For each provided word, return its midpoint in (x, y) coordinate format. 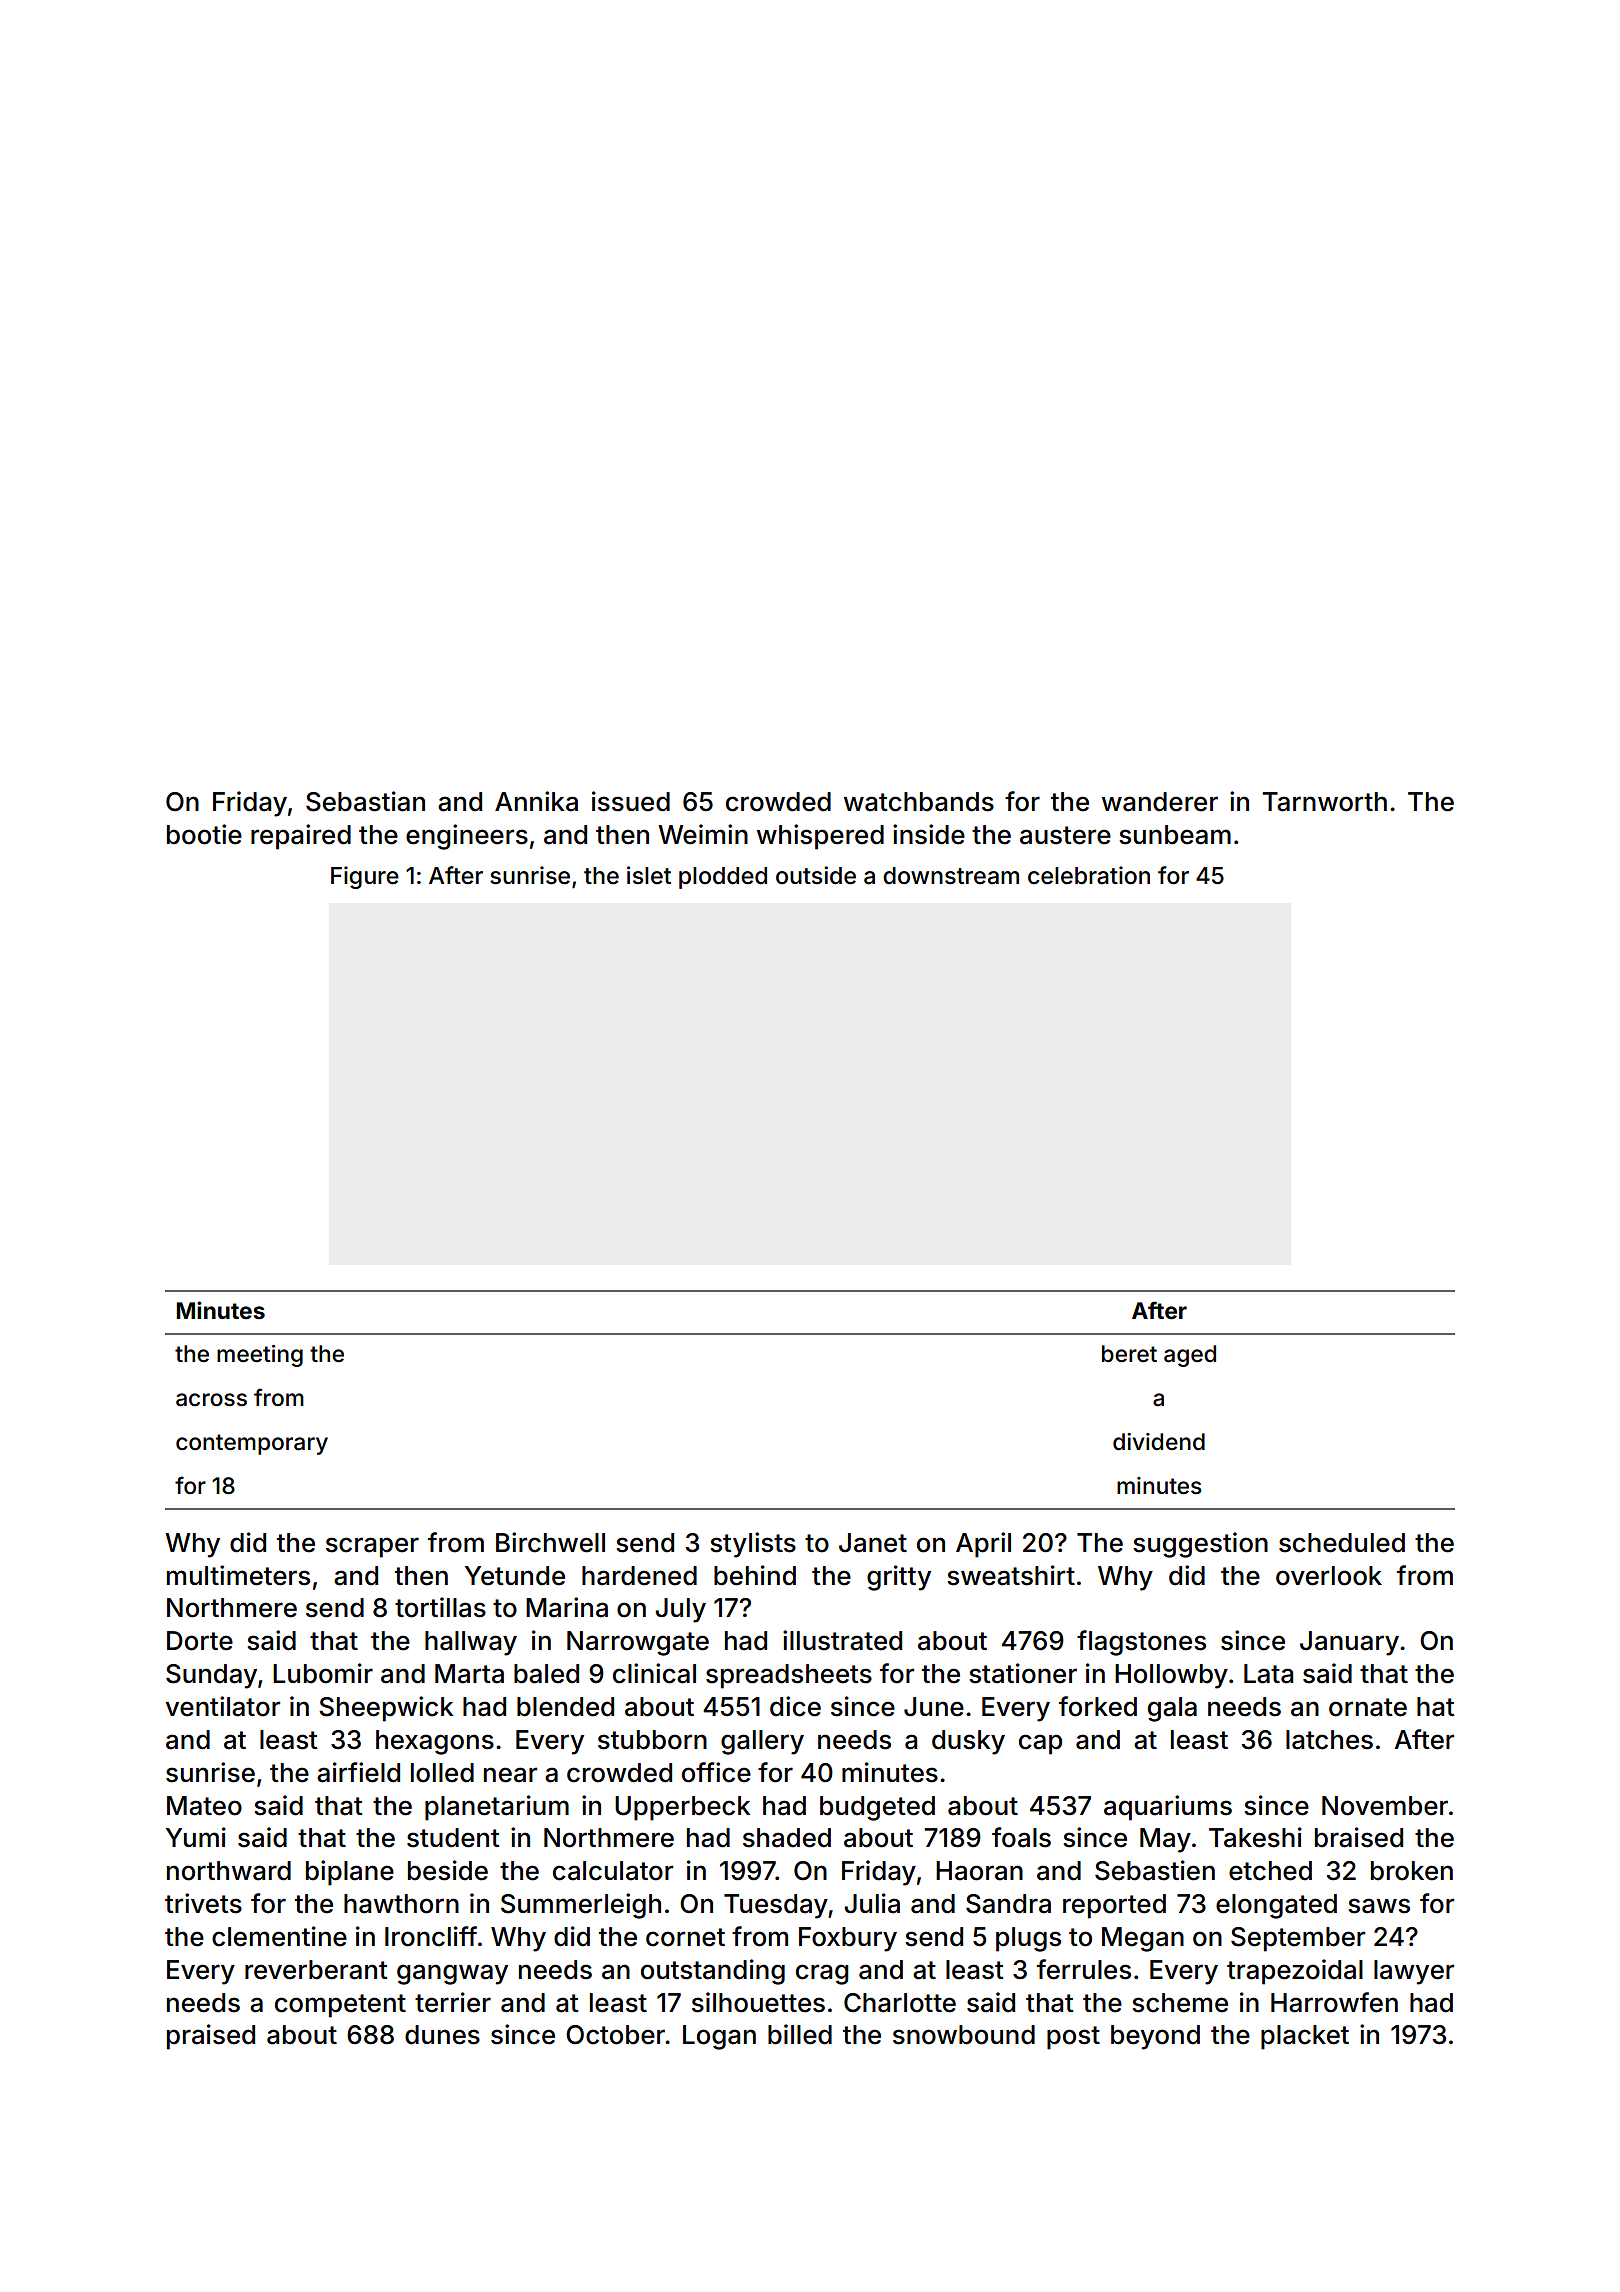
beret (1129, 1354)
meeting (260, 1356)
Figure (365, 877)
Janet (873, 1543)
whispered (820, 837)
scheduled (1342, 1543)
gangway (452, 1974)
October (616, 2035)
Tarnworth (1324, 802)
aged (1190, 1356)
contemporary (252, 1444)
